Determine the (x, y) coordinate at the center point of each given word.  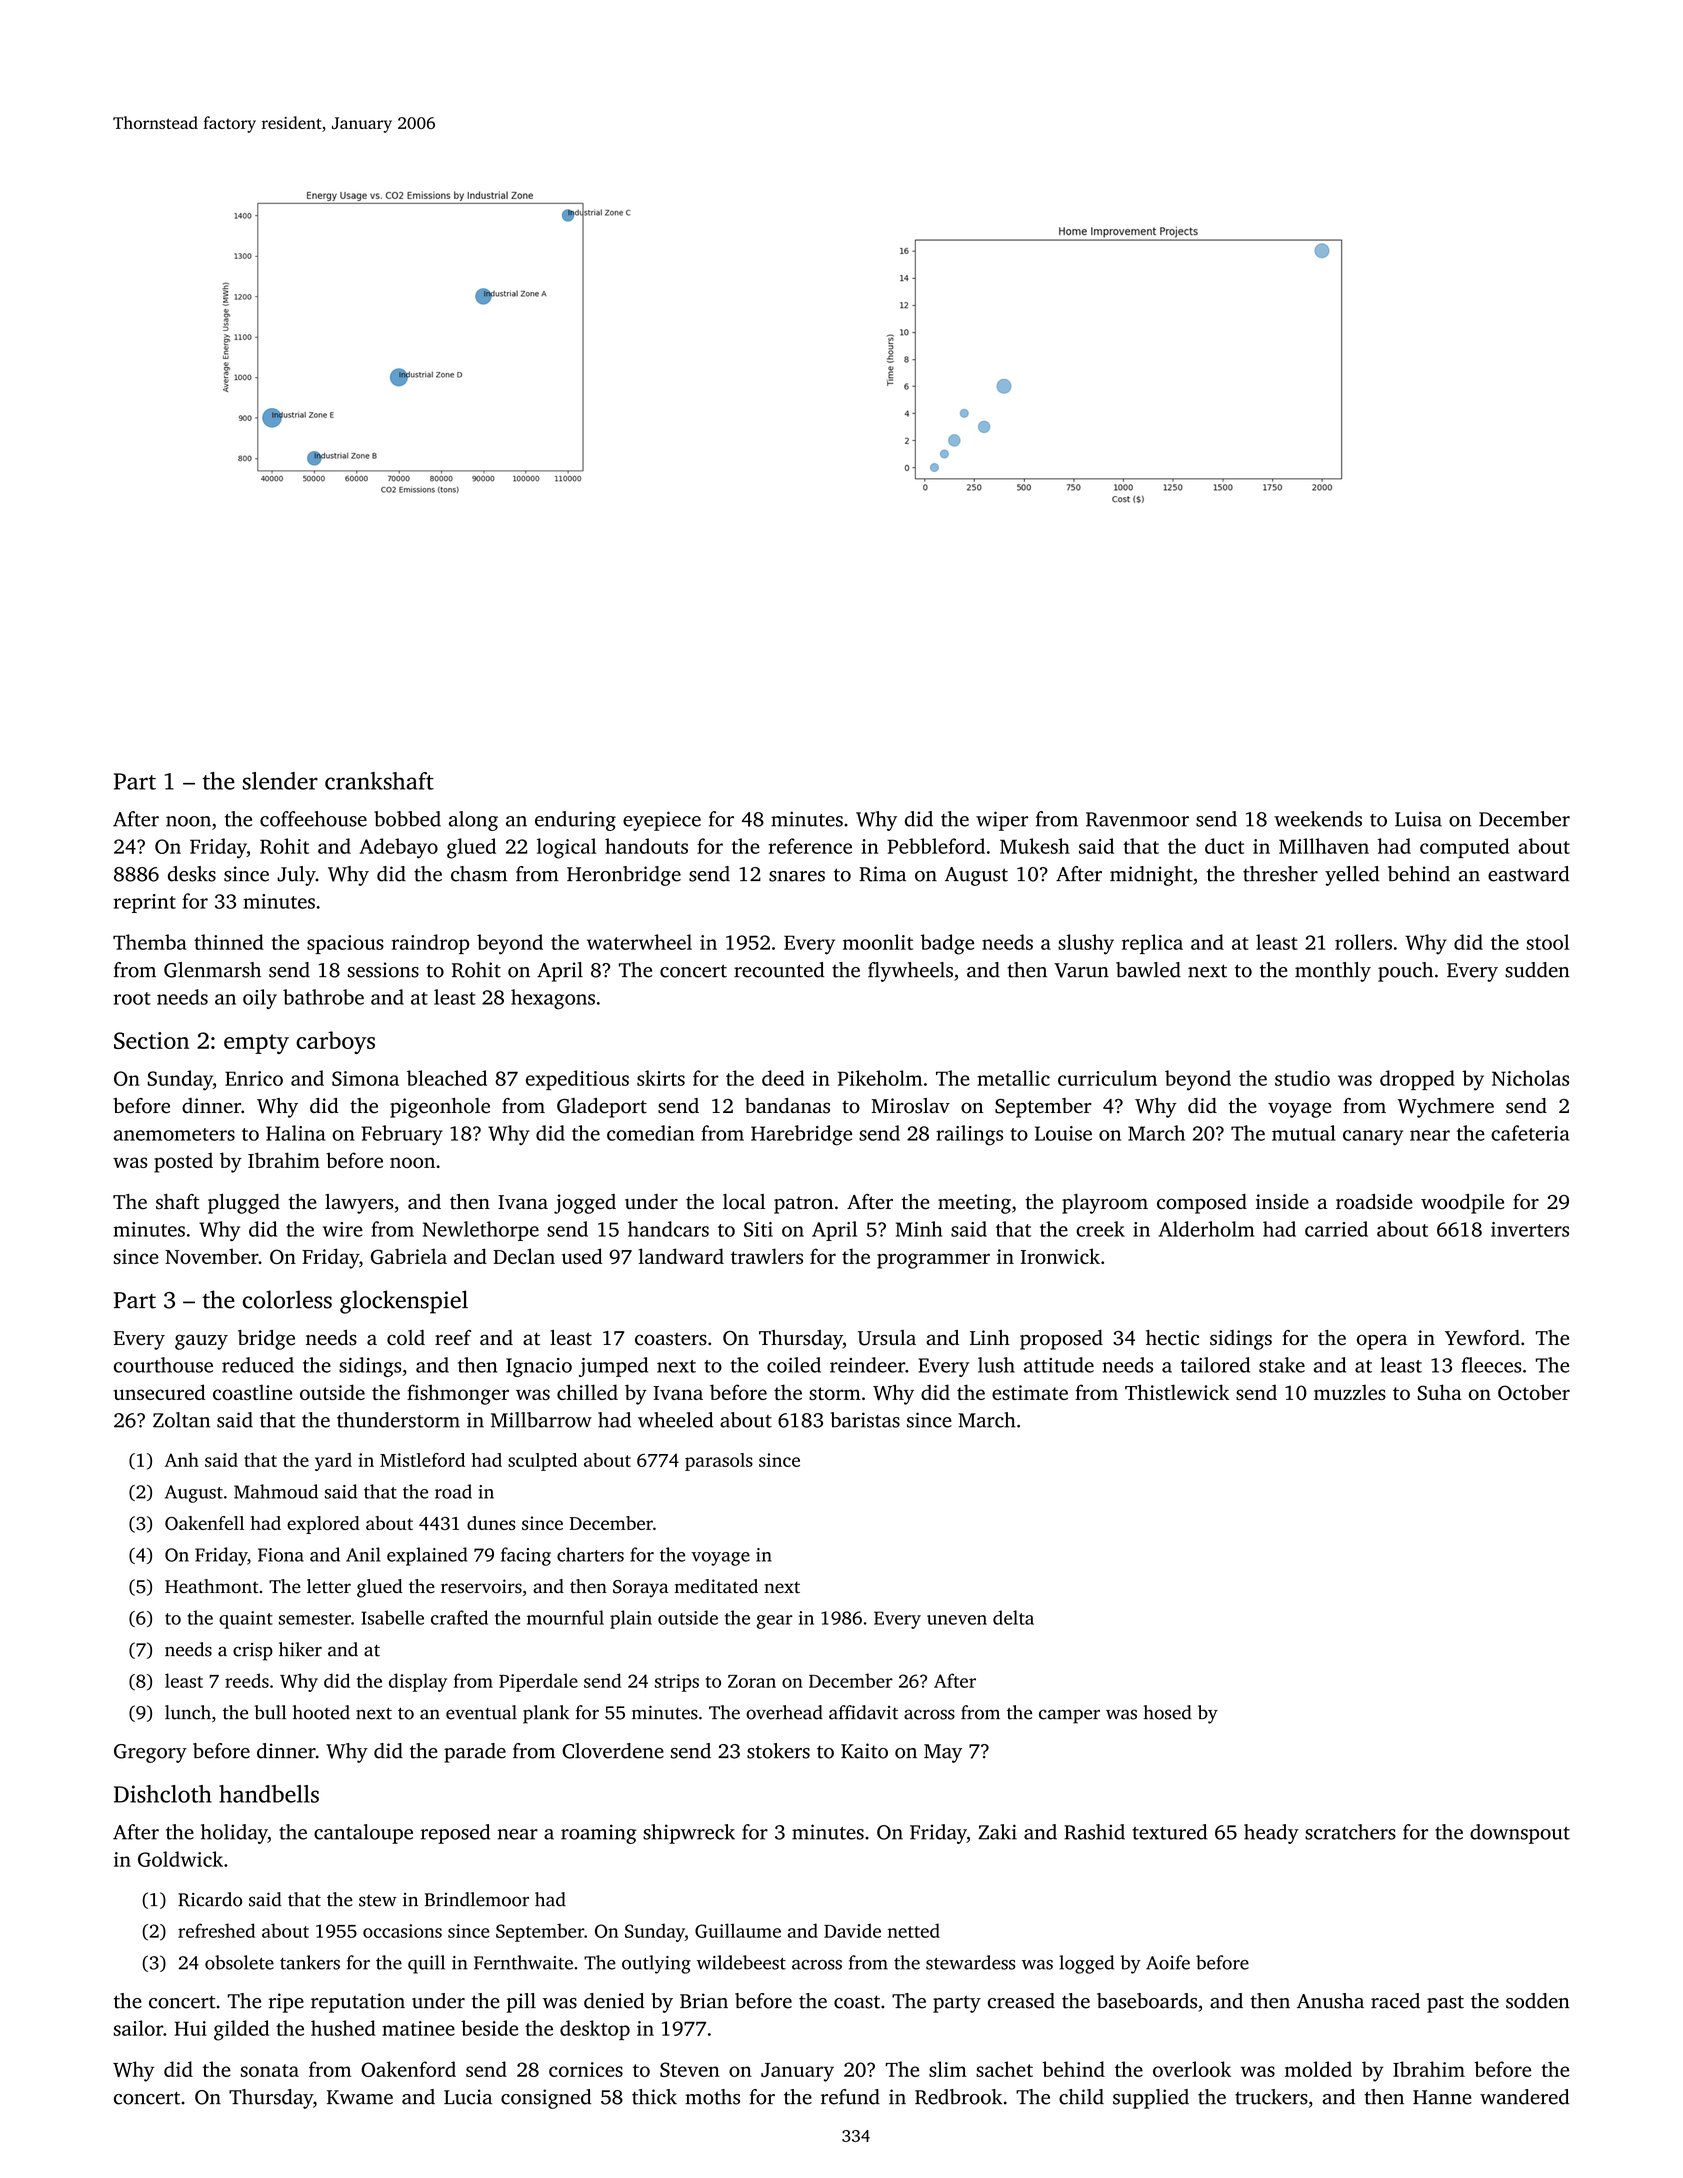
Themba (150, 942)
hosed (1168, 1712)
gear (775, 1622)
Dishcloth (163, 1794)
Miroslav (911, 1106)
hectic (1172, 1338)
